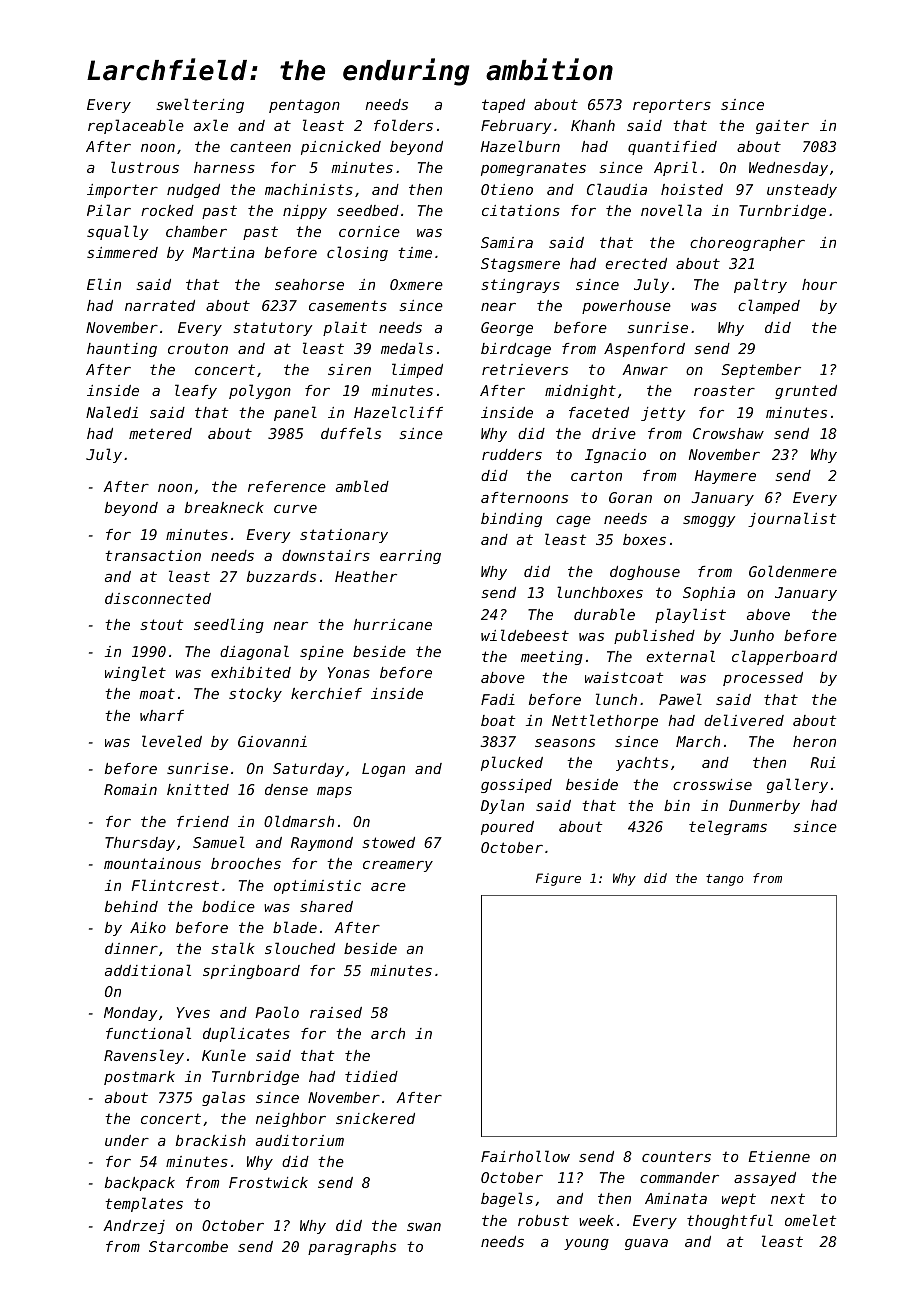 This document has width=924, height=1308. Describe the element at coordinates (357, 253) in the document. I see `closing` at that location.
